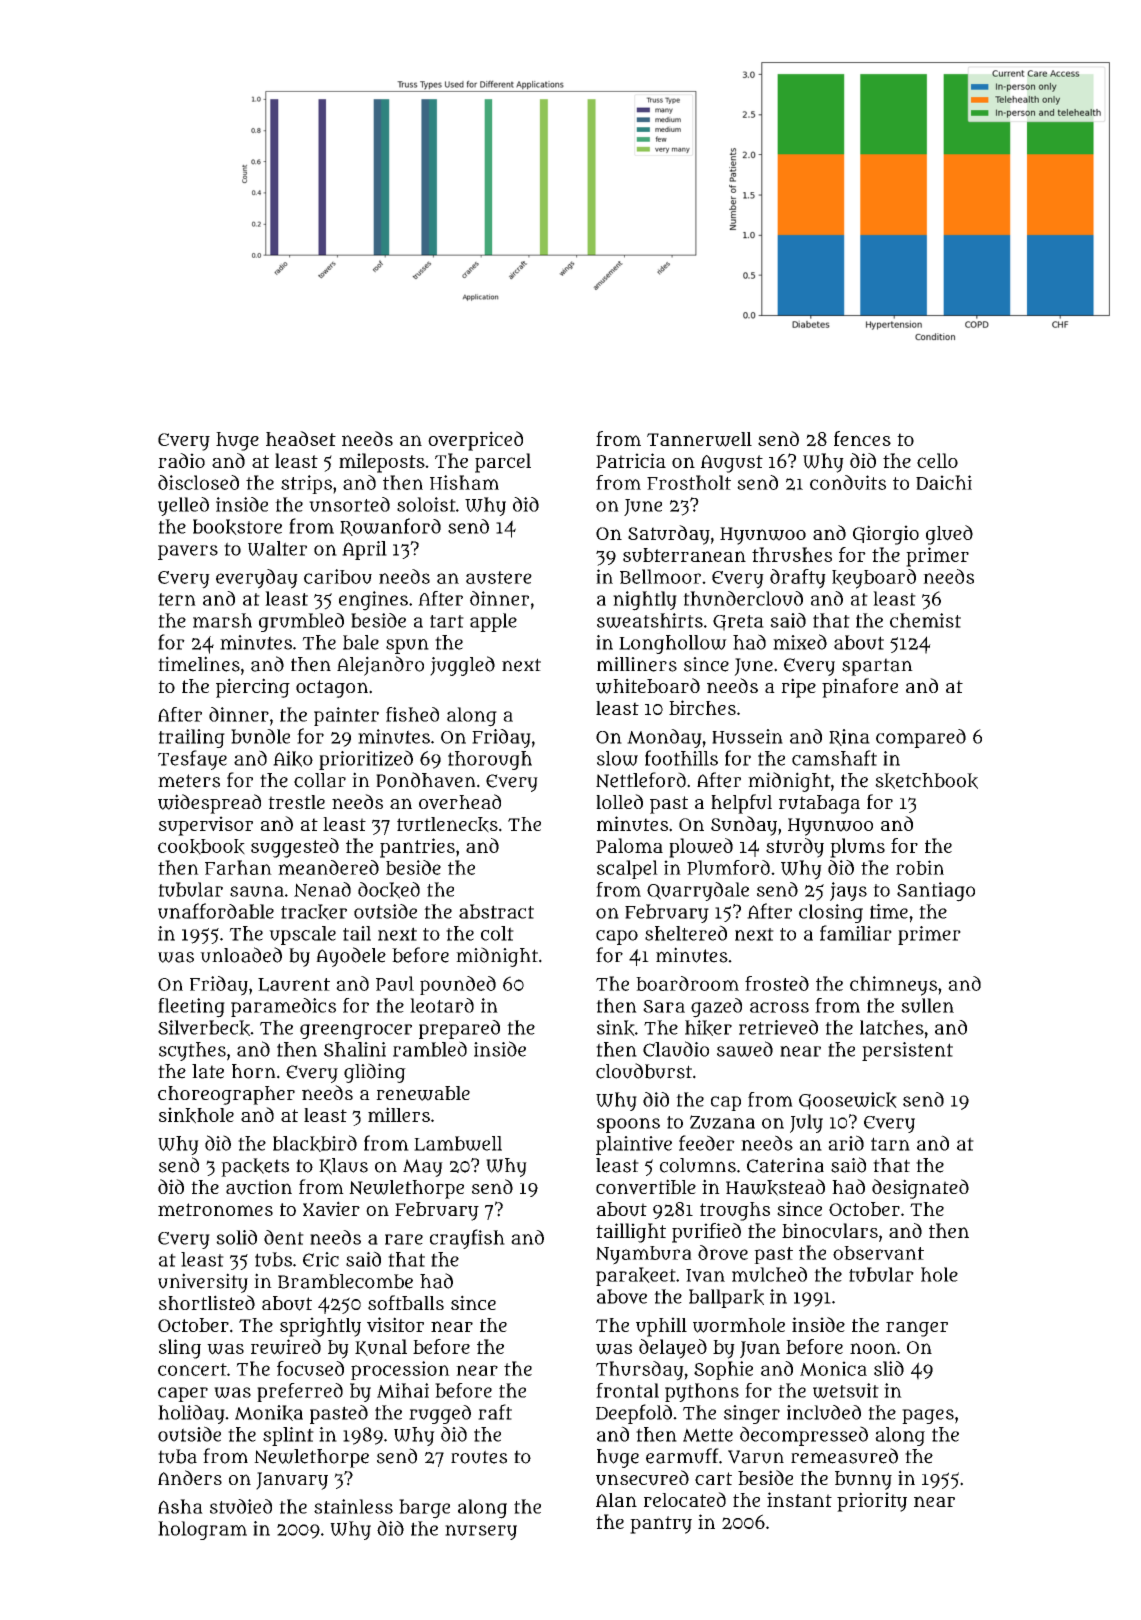 The width and height of the document is (1141, 1620). What do you see at coordinates (925, 620) in the document?
I see `chemist` at bounding box center [925, 620].
